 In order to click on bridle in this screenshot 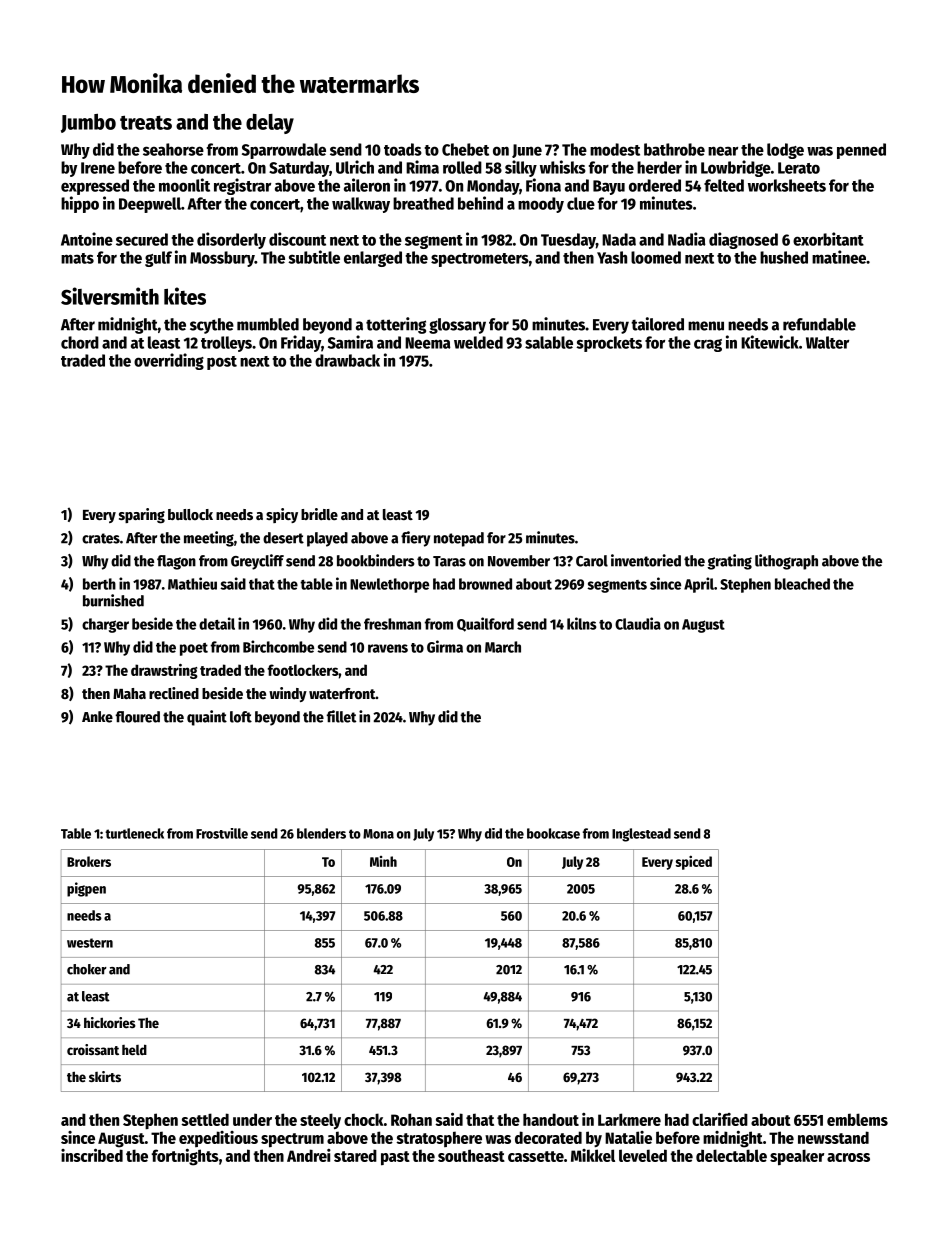, I will do `click(319, 514)`.
